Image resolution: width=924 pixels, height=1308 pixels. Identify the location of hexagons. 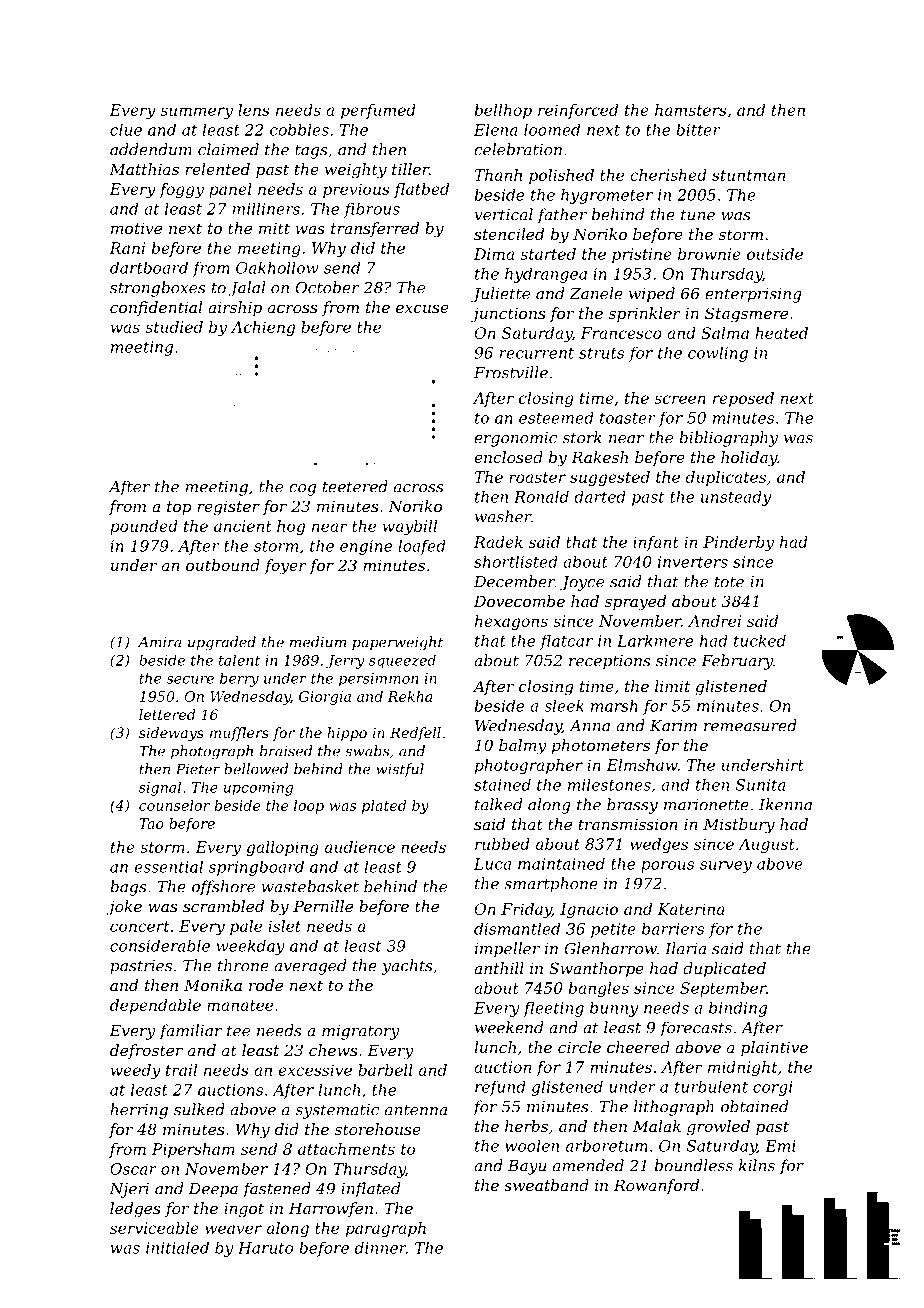
(511, 622).
